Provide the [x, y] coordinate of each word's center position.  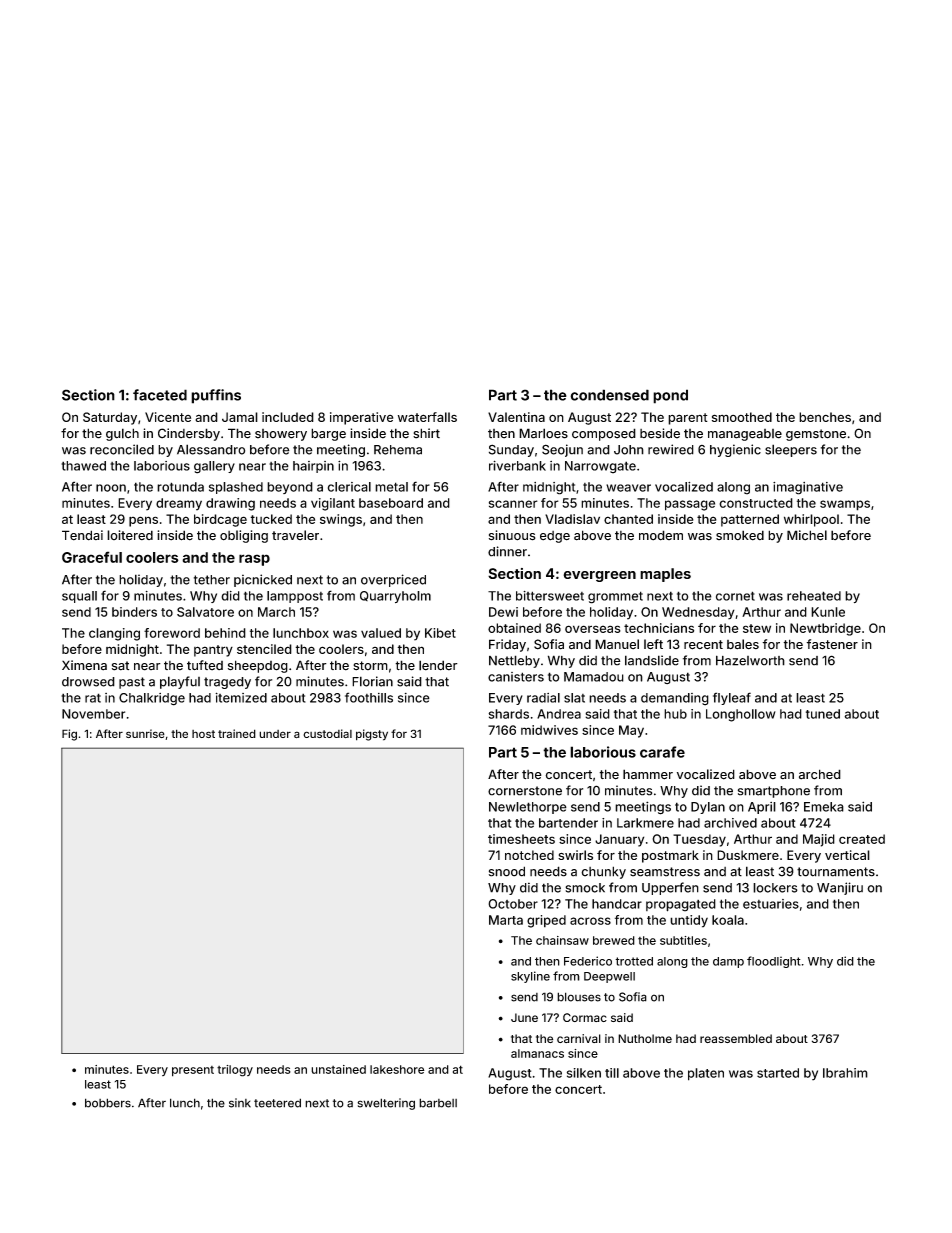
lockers [775, 888]
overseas [593, 629]
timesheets [521, 839]
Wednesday [698, 613]
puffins [216, 396]
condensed [609, 395]
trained [237, 733]
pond [670, 396]
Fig [69, 735]
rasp [254, 560]
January [619, 840]
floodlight [774, 962]
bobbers [108, 1103]
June [524, 1017]
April [762, 808]
